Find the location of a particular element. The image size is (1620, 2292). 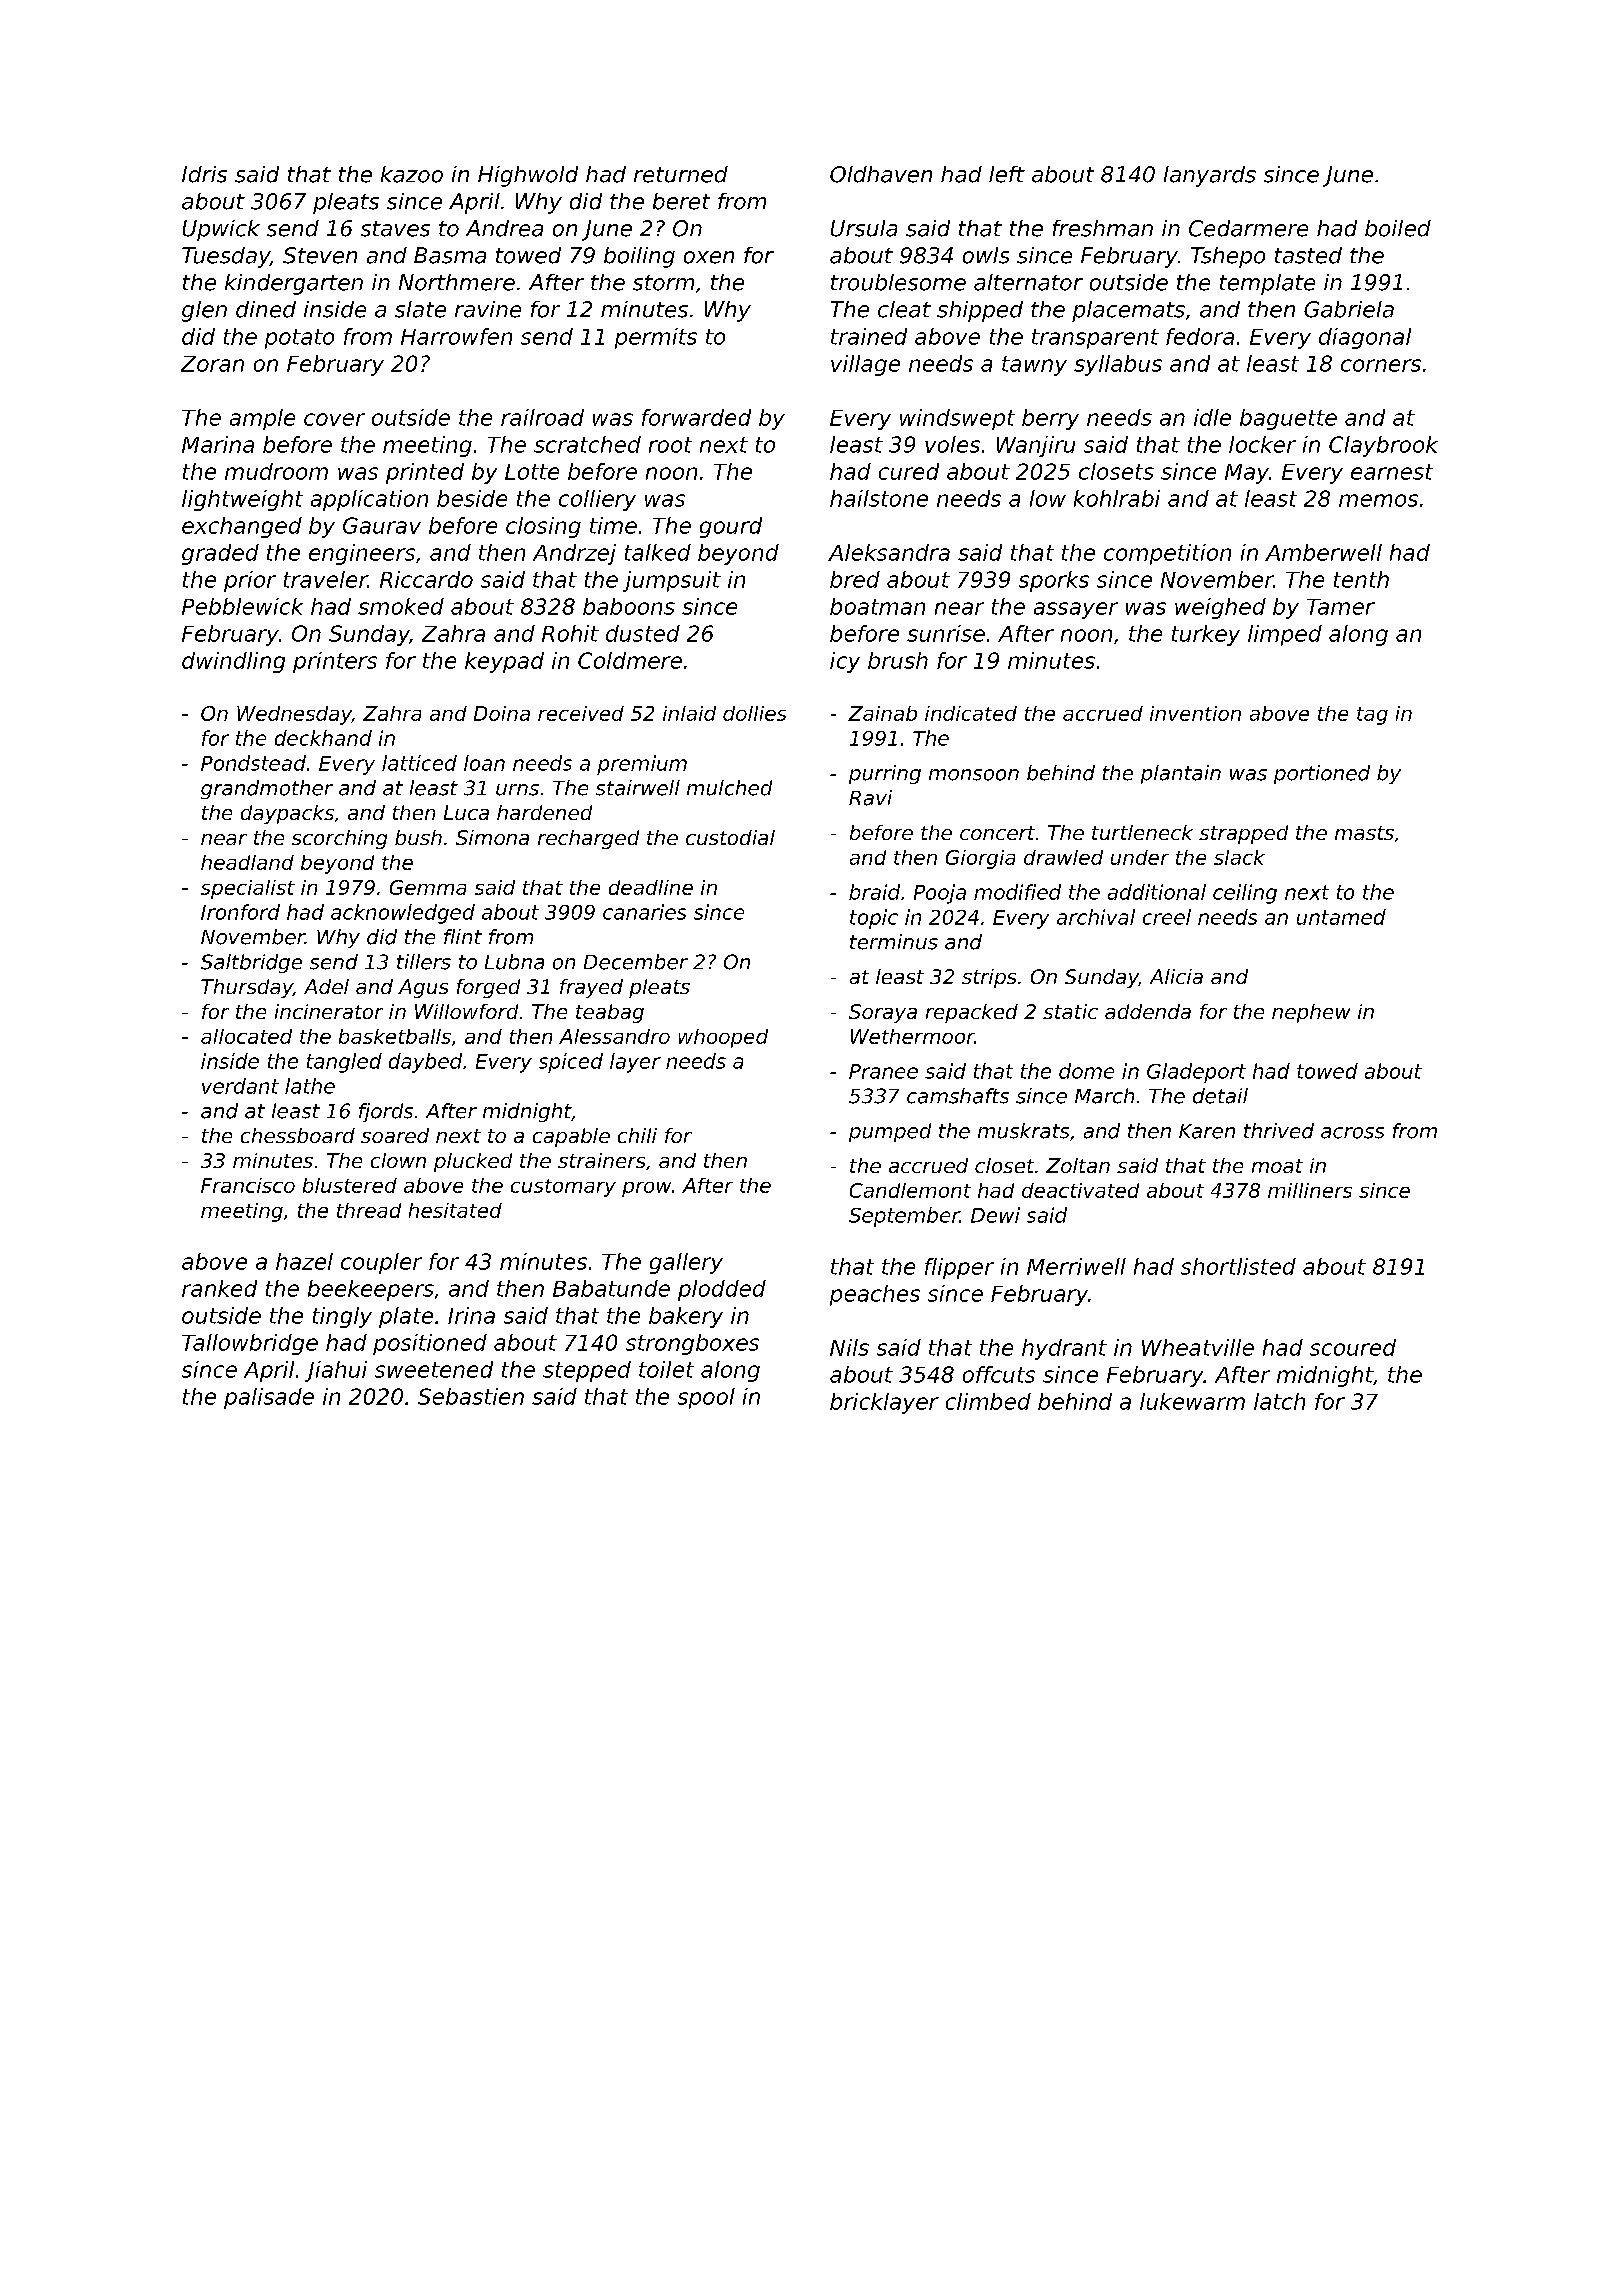

tasted is located at coordinates (1308, 255).
